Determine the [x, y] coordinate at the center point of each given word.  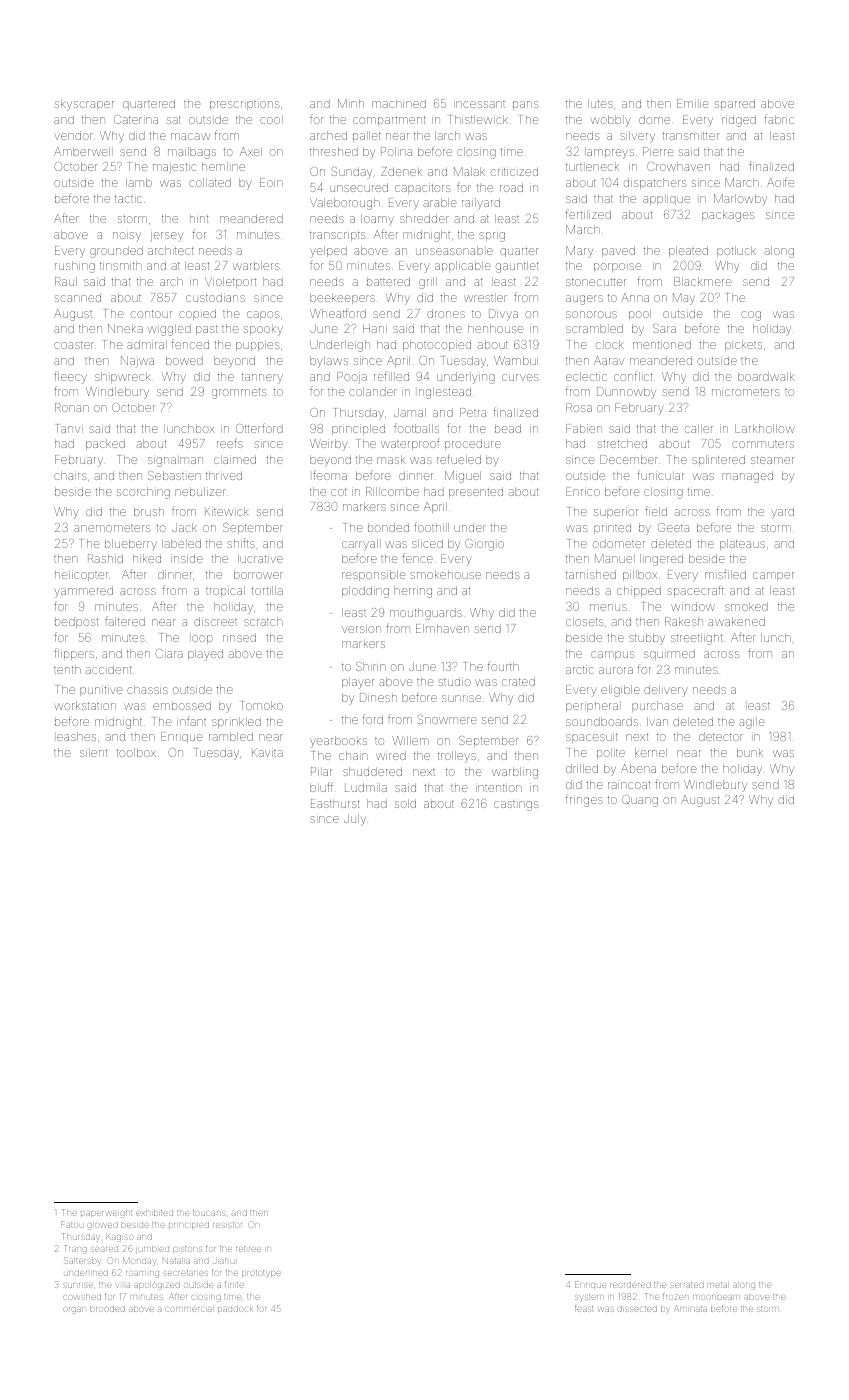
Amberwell [82, 151]
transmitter [690, 136]
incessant [479, 103]
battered [388, 281]
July [355, 820]
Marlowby [740, 199]
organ [75, 1310]
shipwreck [123, 377]
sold [405, 803]
